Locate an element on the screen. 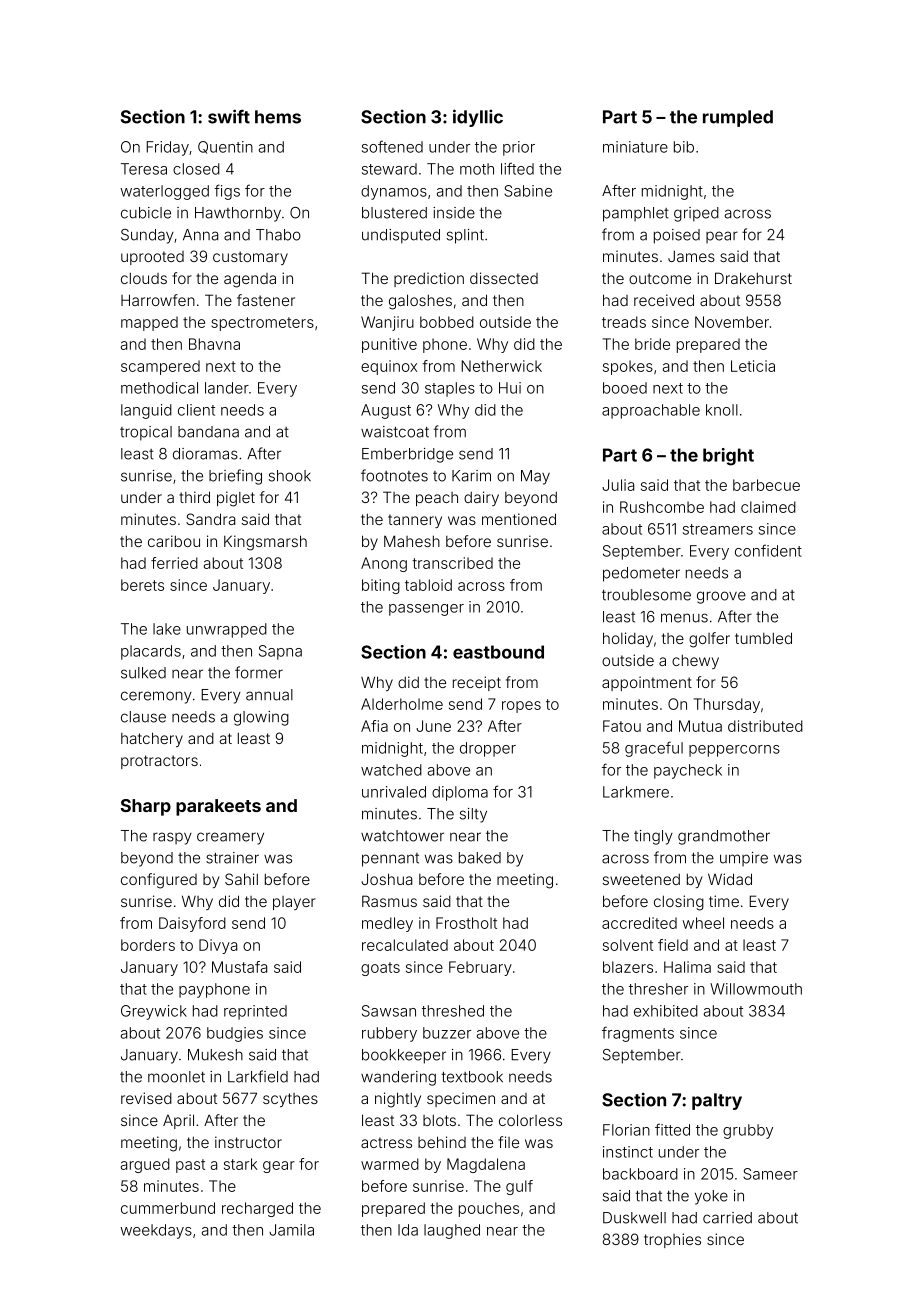 The image size is (924, 1308). lander is located at coordinates (227, 388).
